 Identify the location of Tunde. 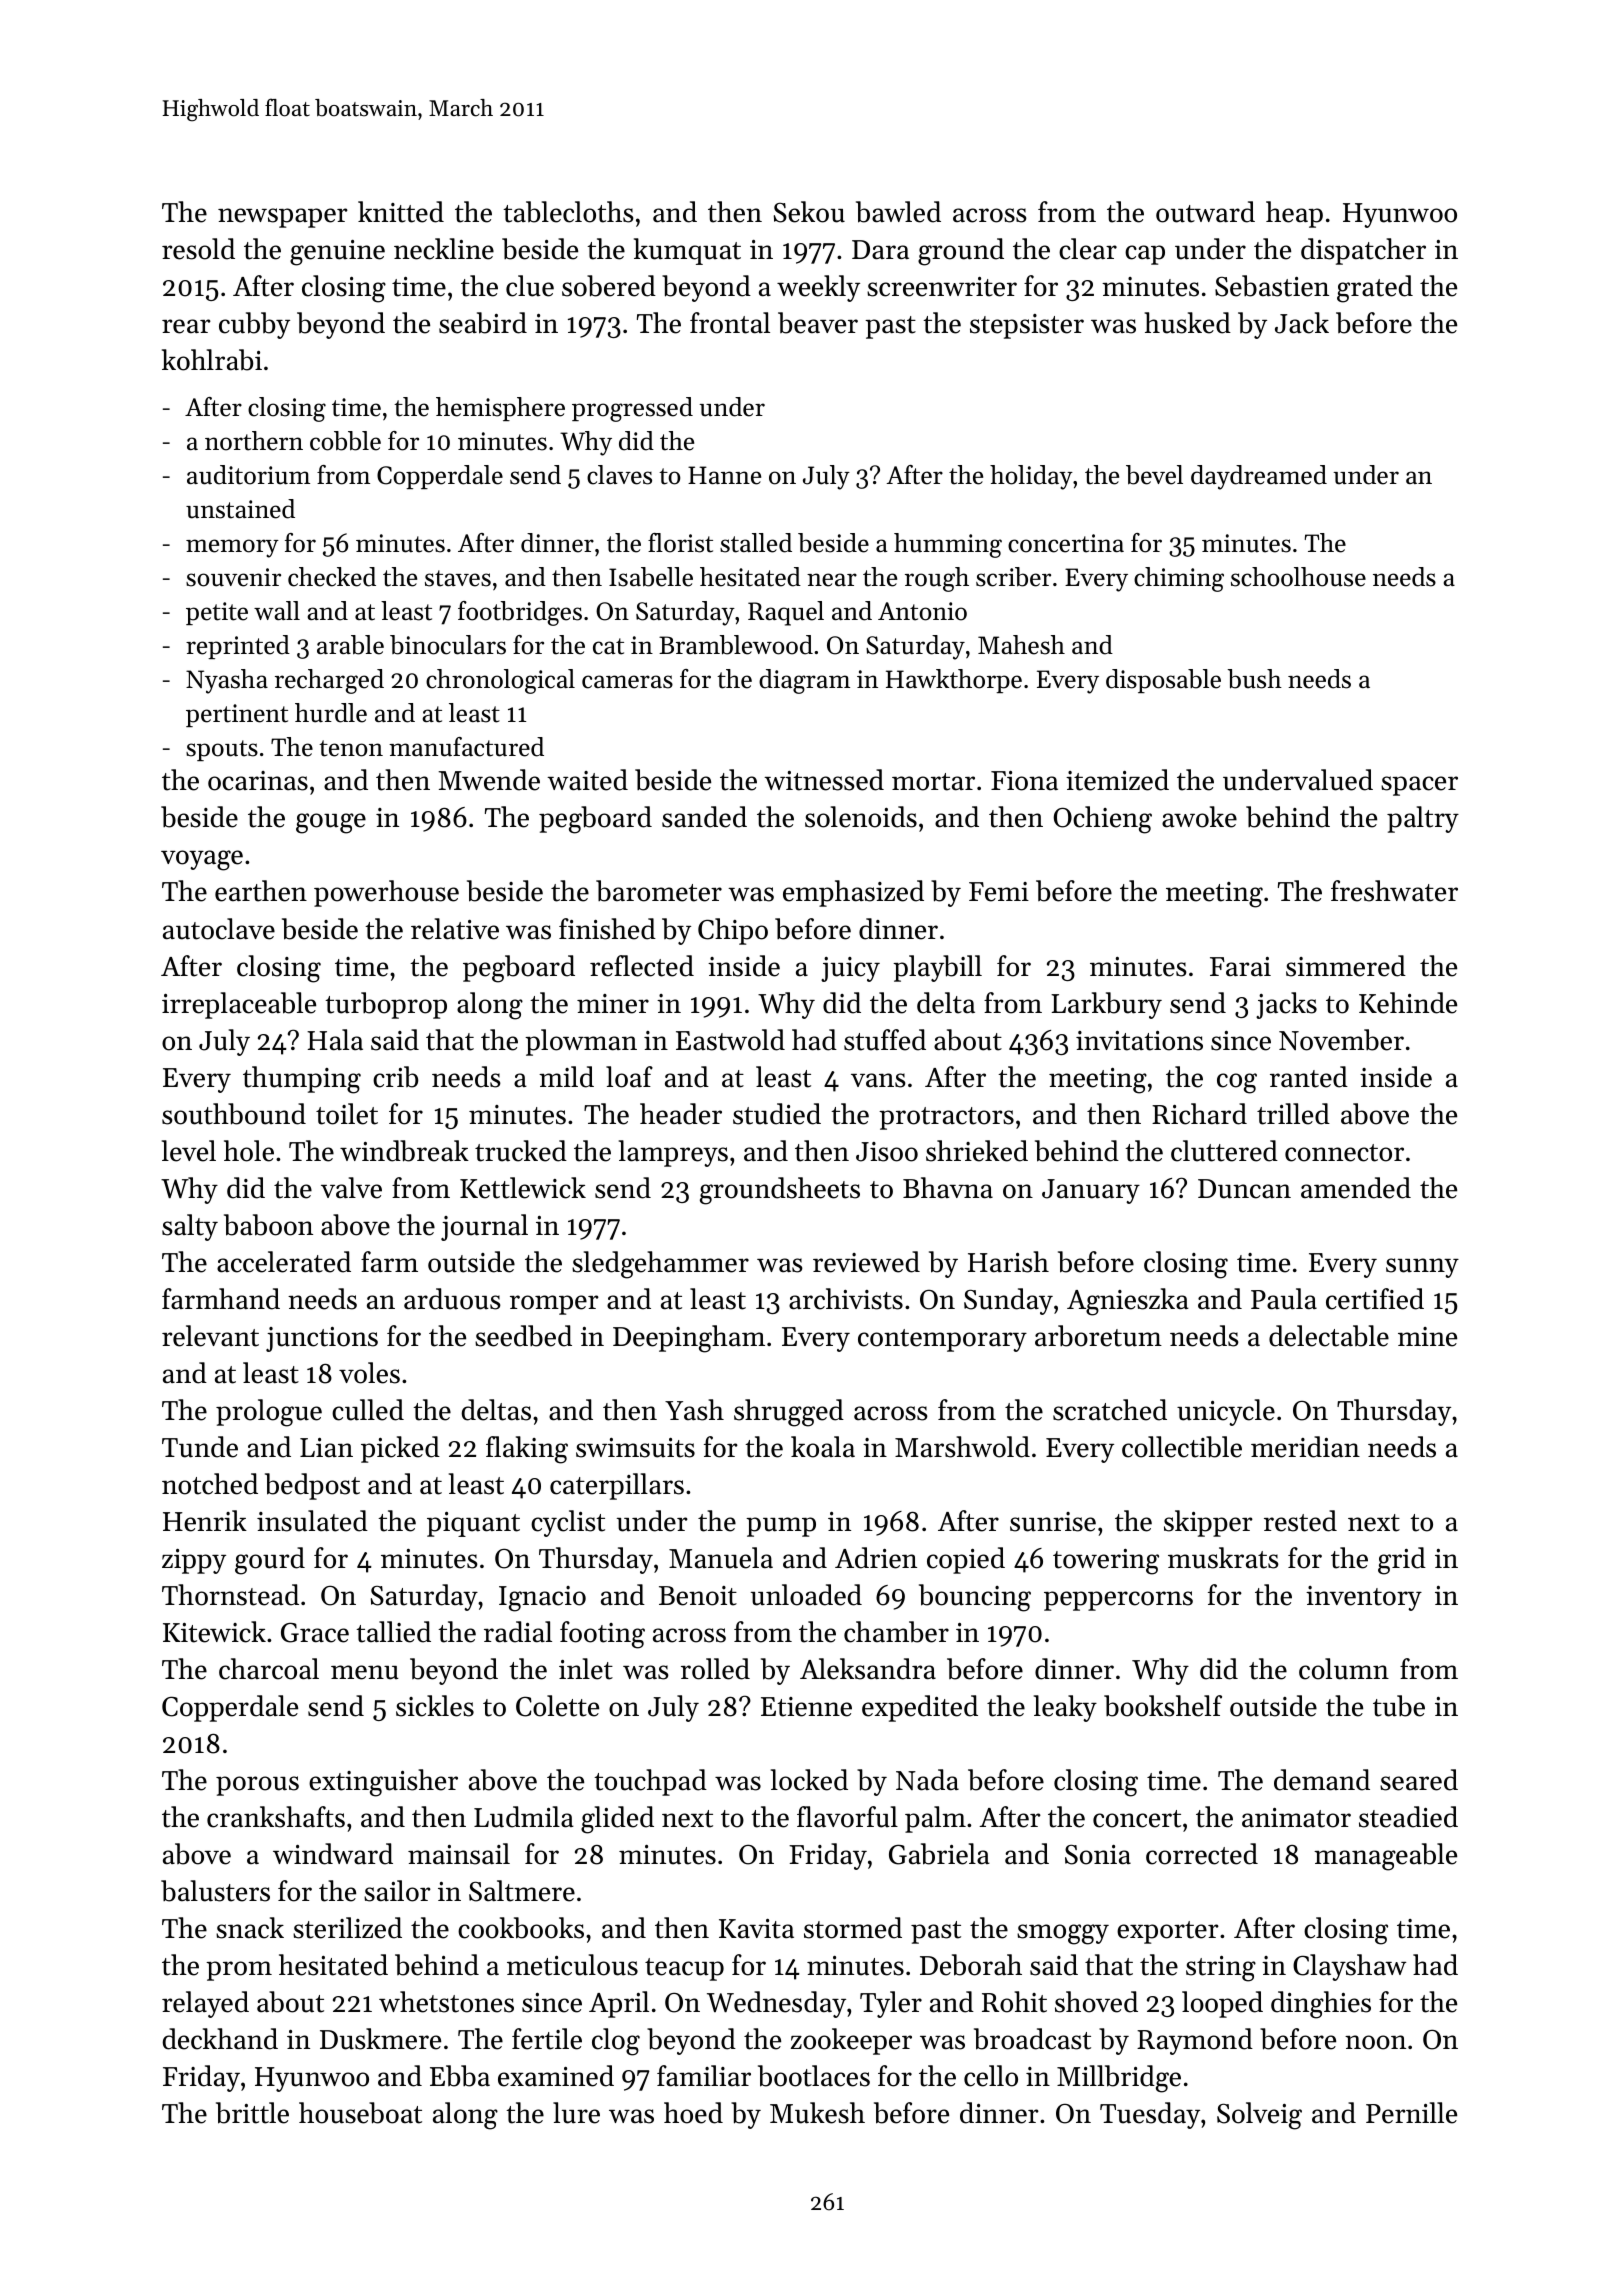
(200, 1447).
